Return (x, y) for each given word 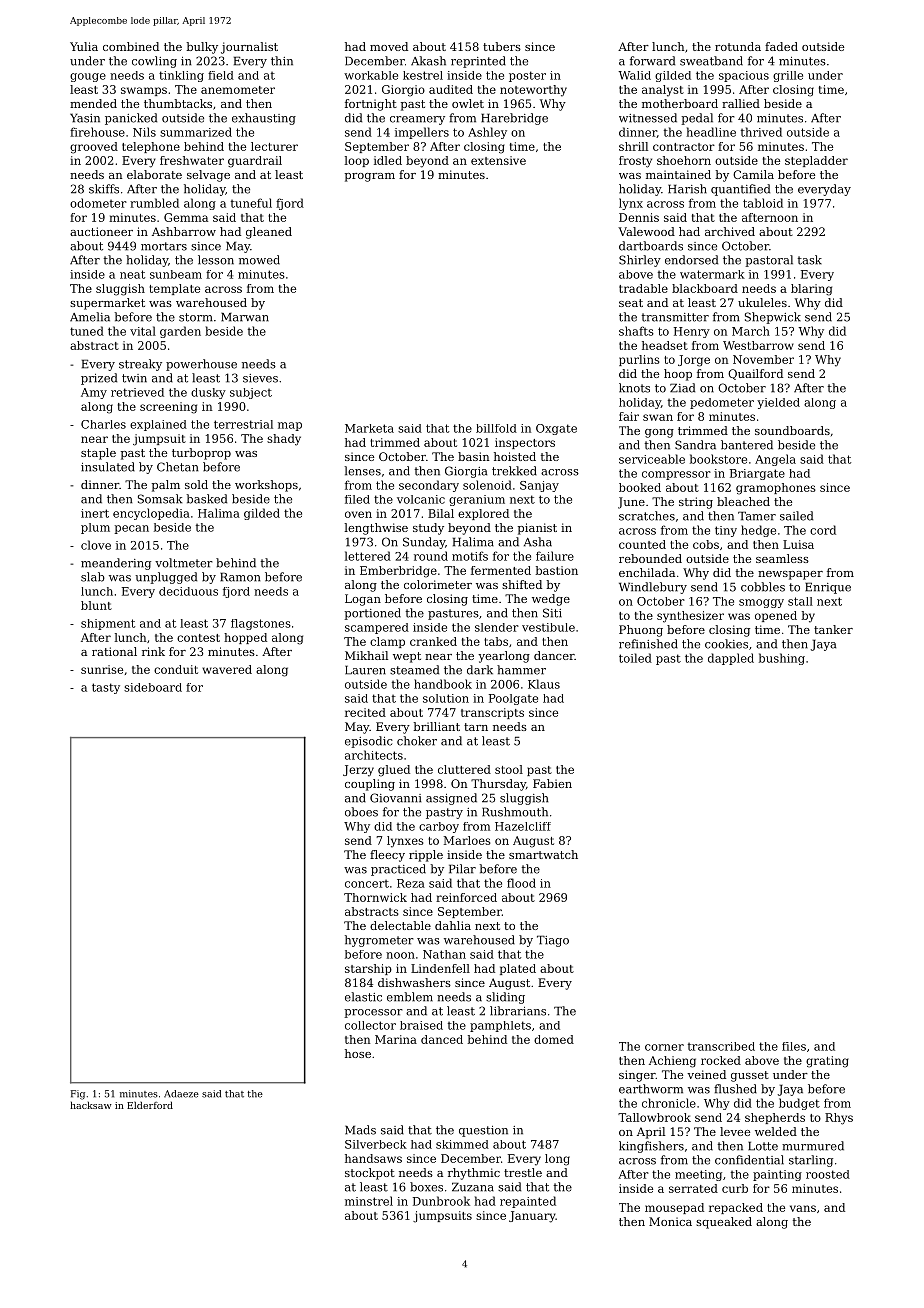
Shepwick (773, 318)
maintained (678, 174)
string (696, 503)
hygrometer (379, 941)
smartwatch (543, 854)
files (794, 1046)
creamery (417, 120)
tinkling (181, 76)
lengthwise (376, 529)
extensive (498, 160)
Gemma (186, 217)
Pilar (462, 869)
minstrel (369, 1201)
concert (367, 884)
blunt (96, 605)
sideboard (153, 687)
